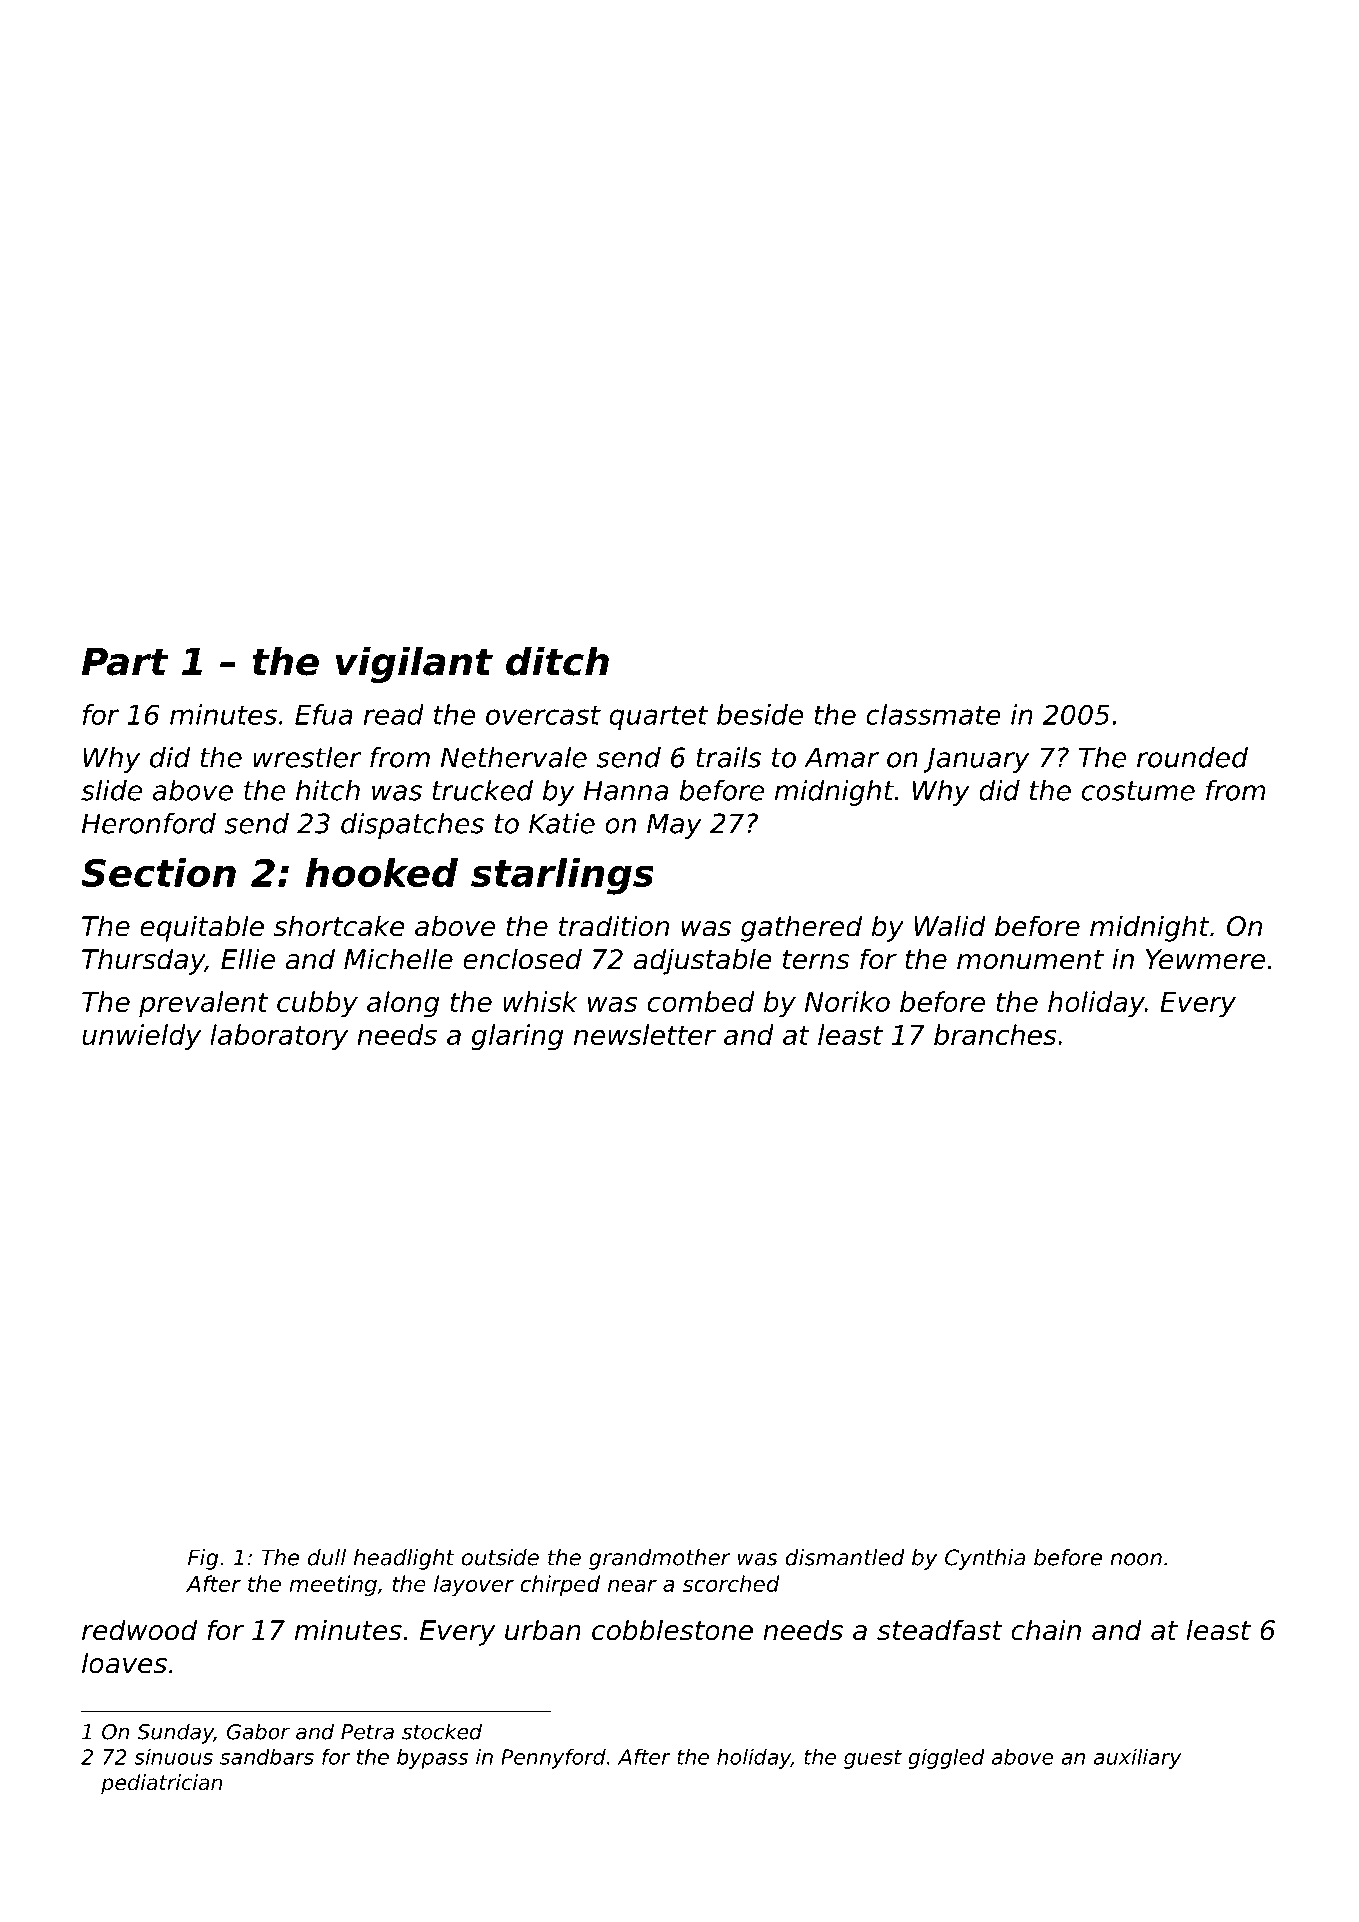  Describe the element at coordinates (1205, 959) in the screenshot. I see `Yewmere` at that location.
